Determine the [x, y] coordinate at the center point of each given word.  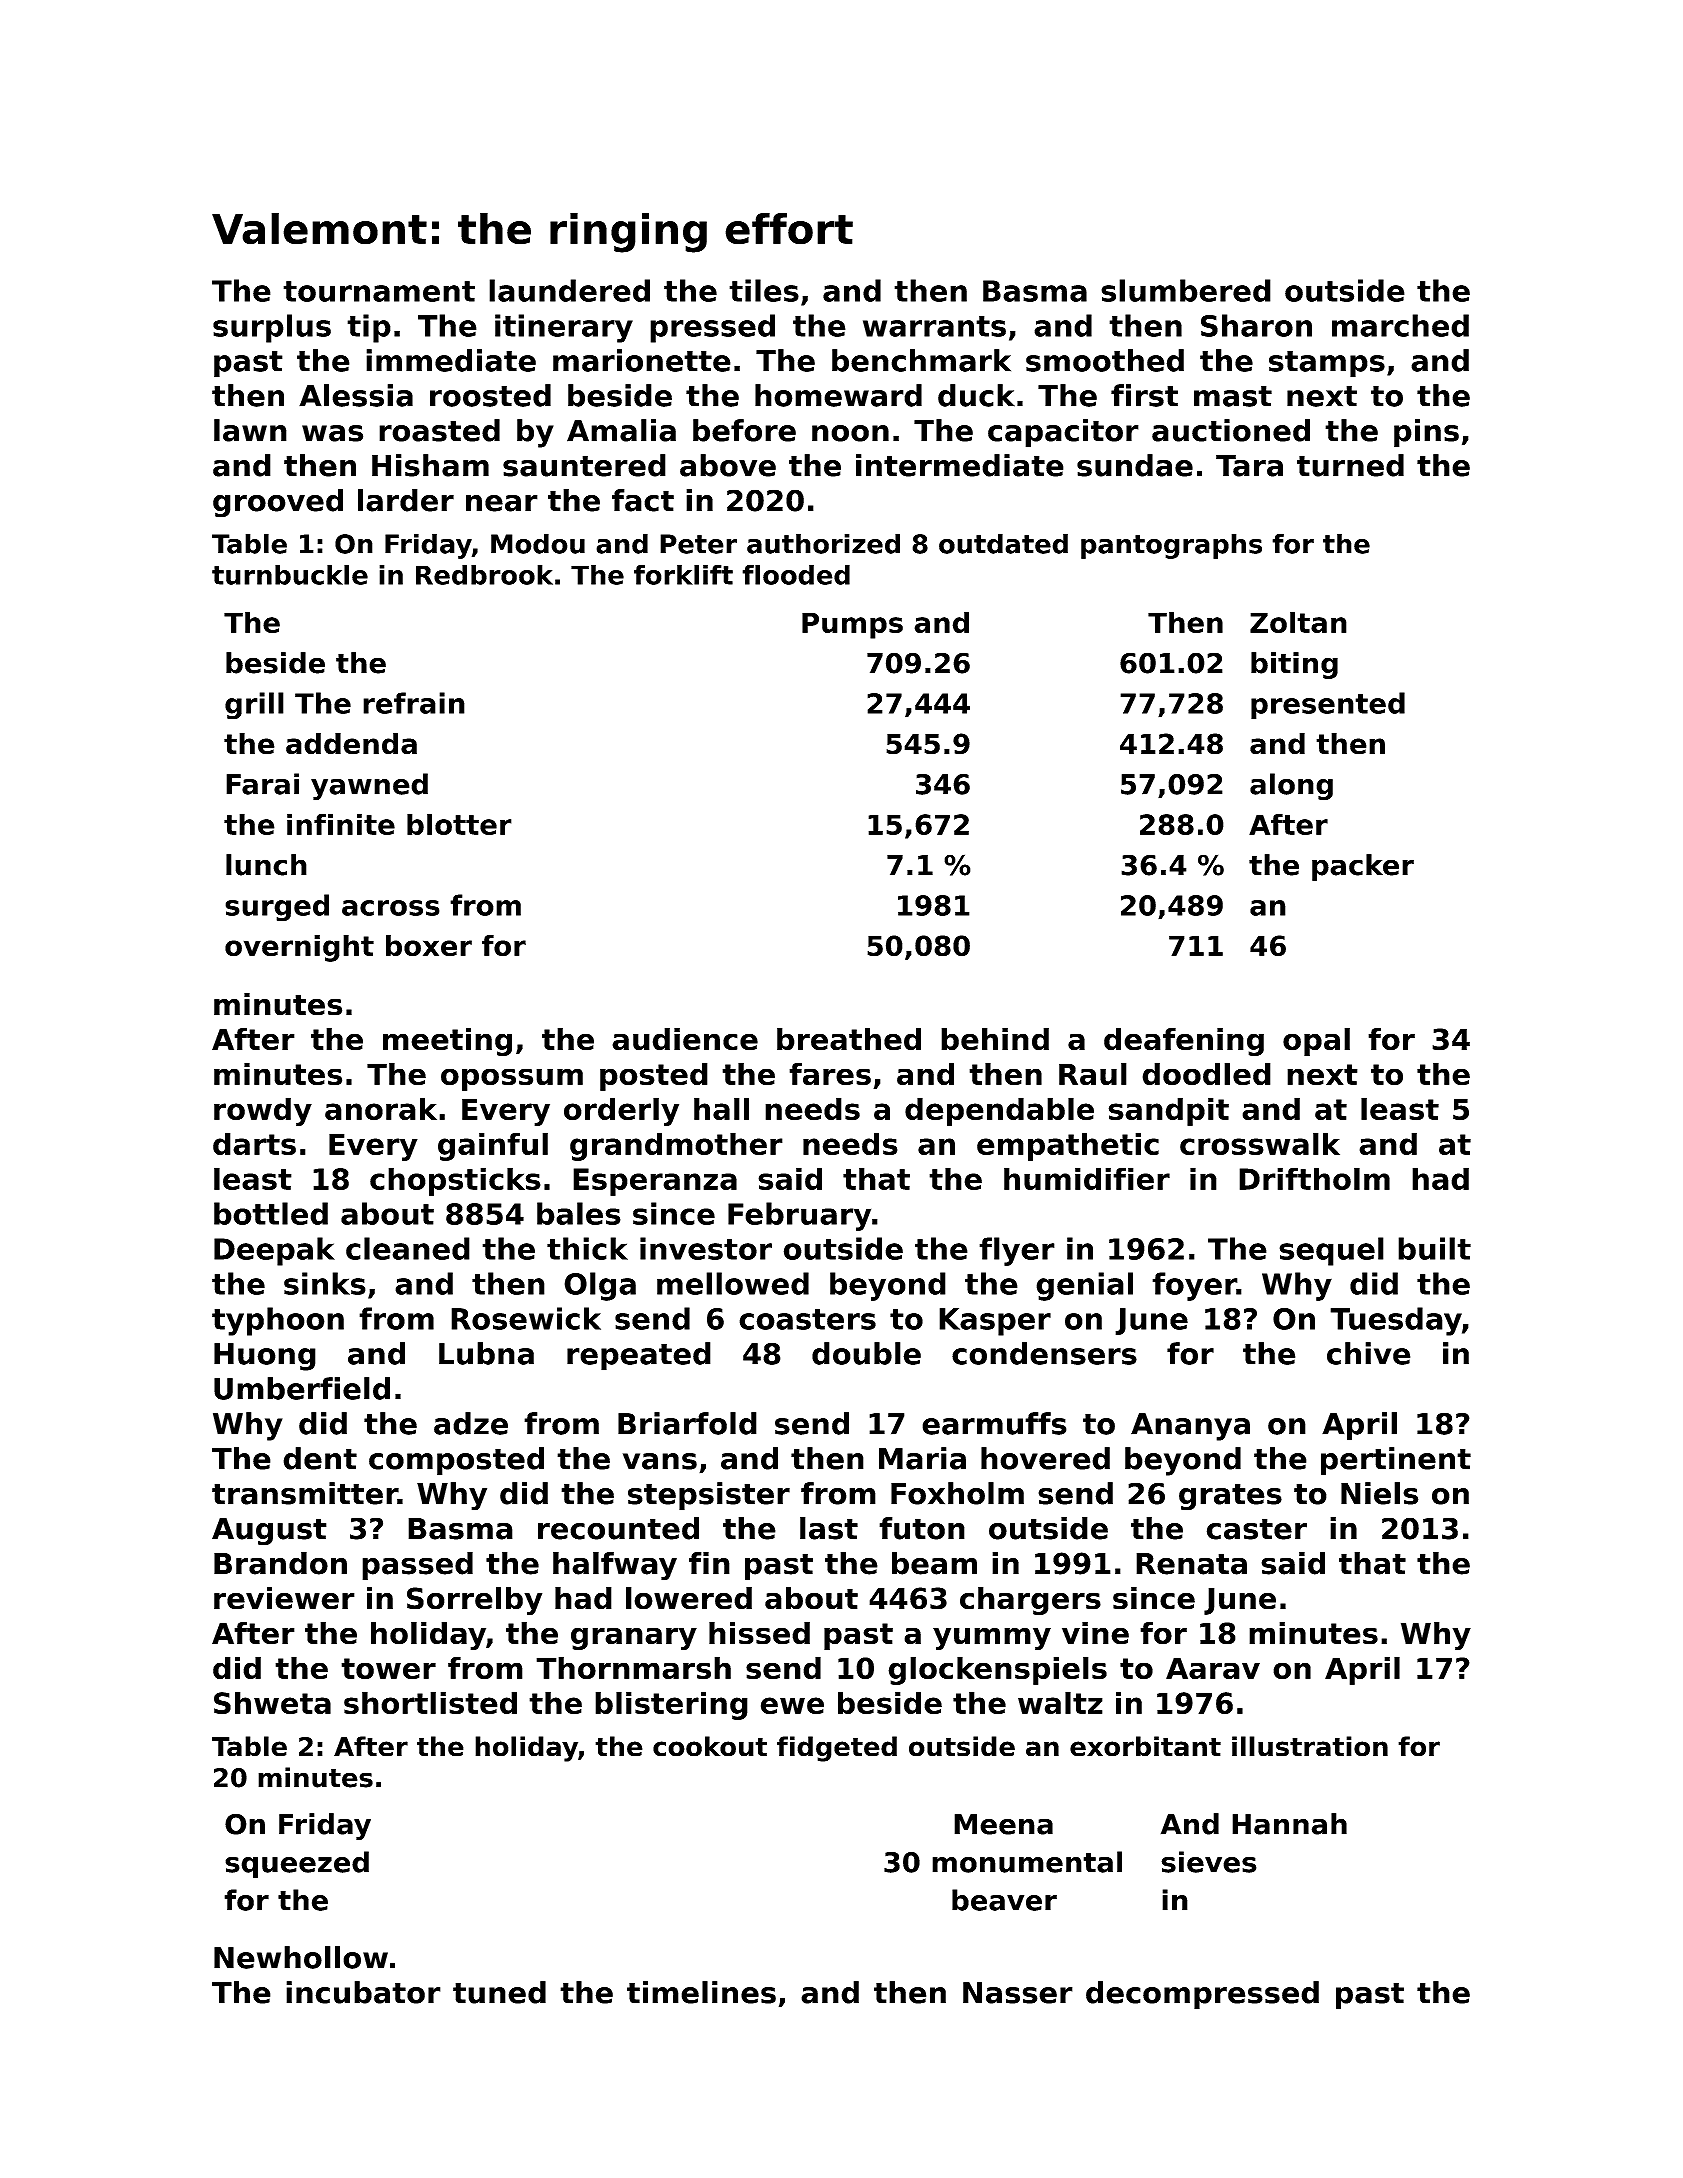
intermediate [960, 465]
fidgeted [837, 1749]
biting [1294, 665]
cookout [710, 1746]
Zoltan [1298, 622]
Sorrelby [474, 1601]
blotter [459, 824]
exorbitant [1145, 1746]
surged [277, 908]
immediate [451, 360]
